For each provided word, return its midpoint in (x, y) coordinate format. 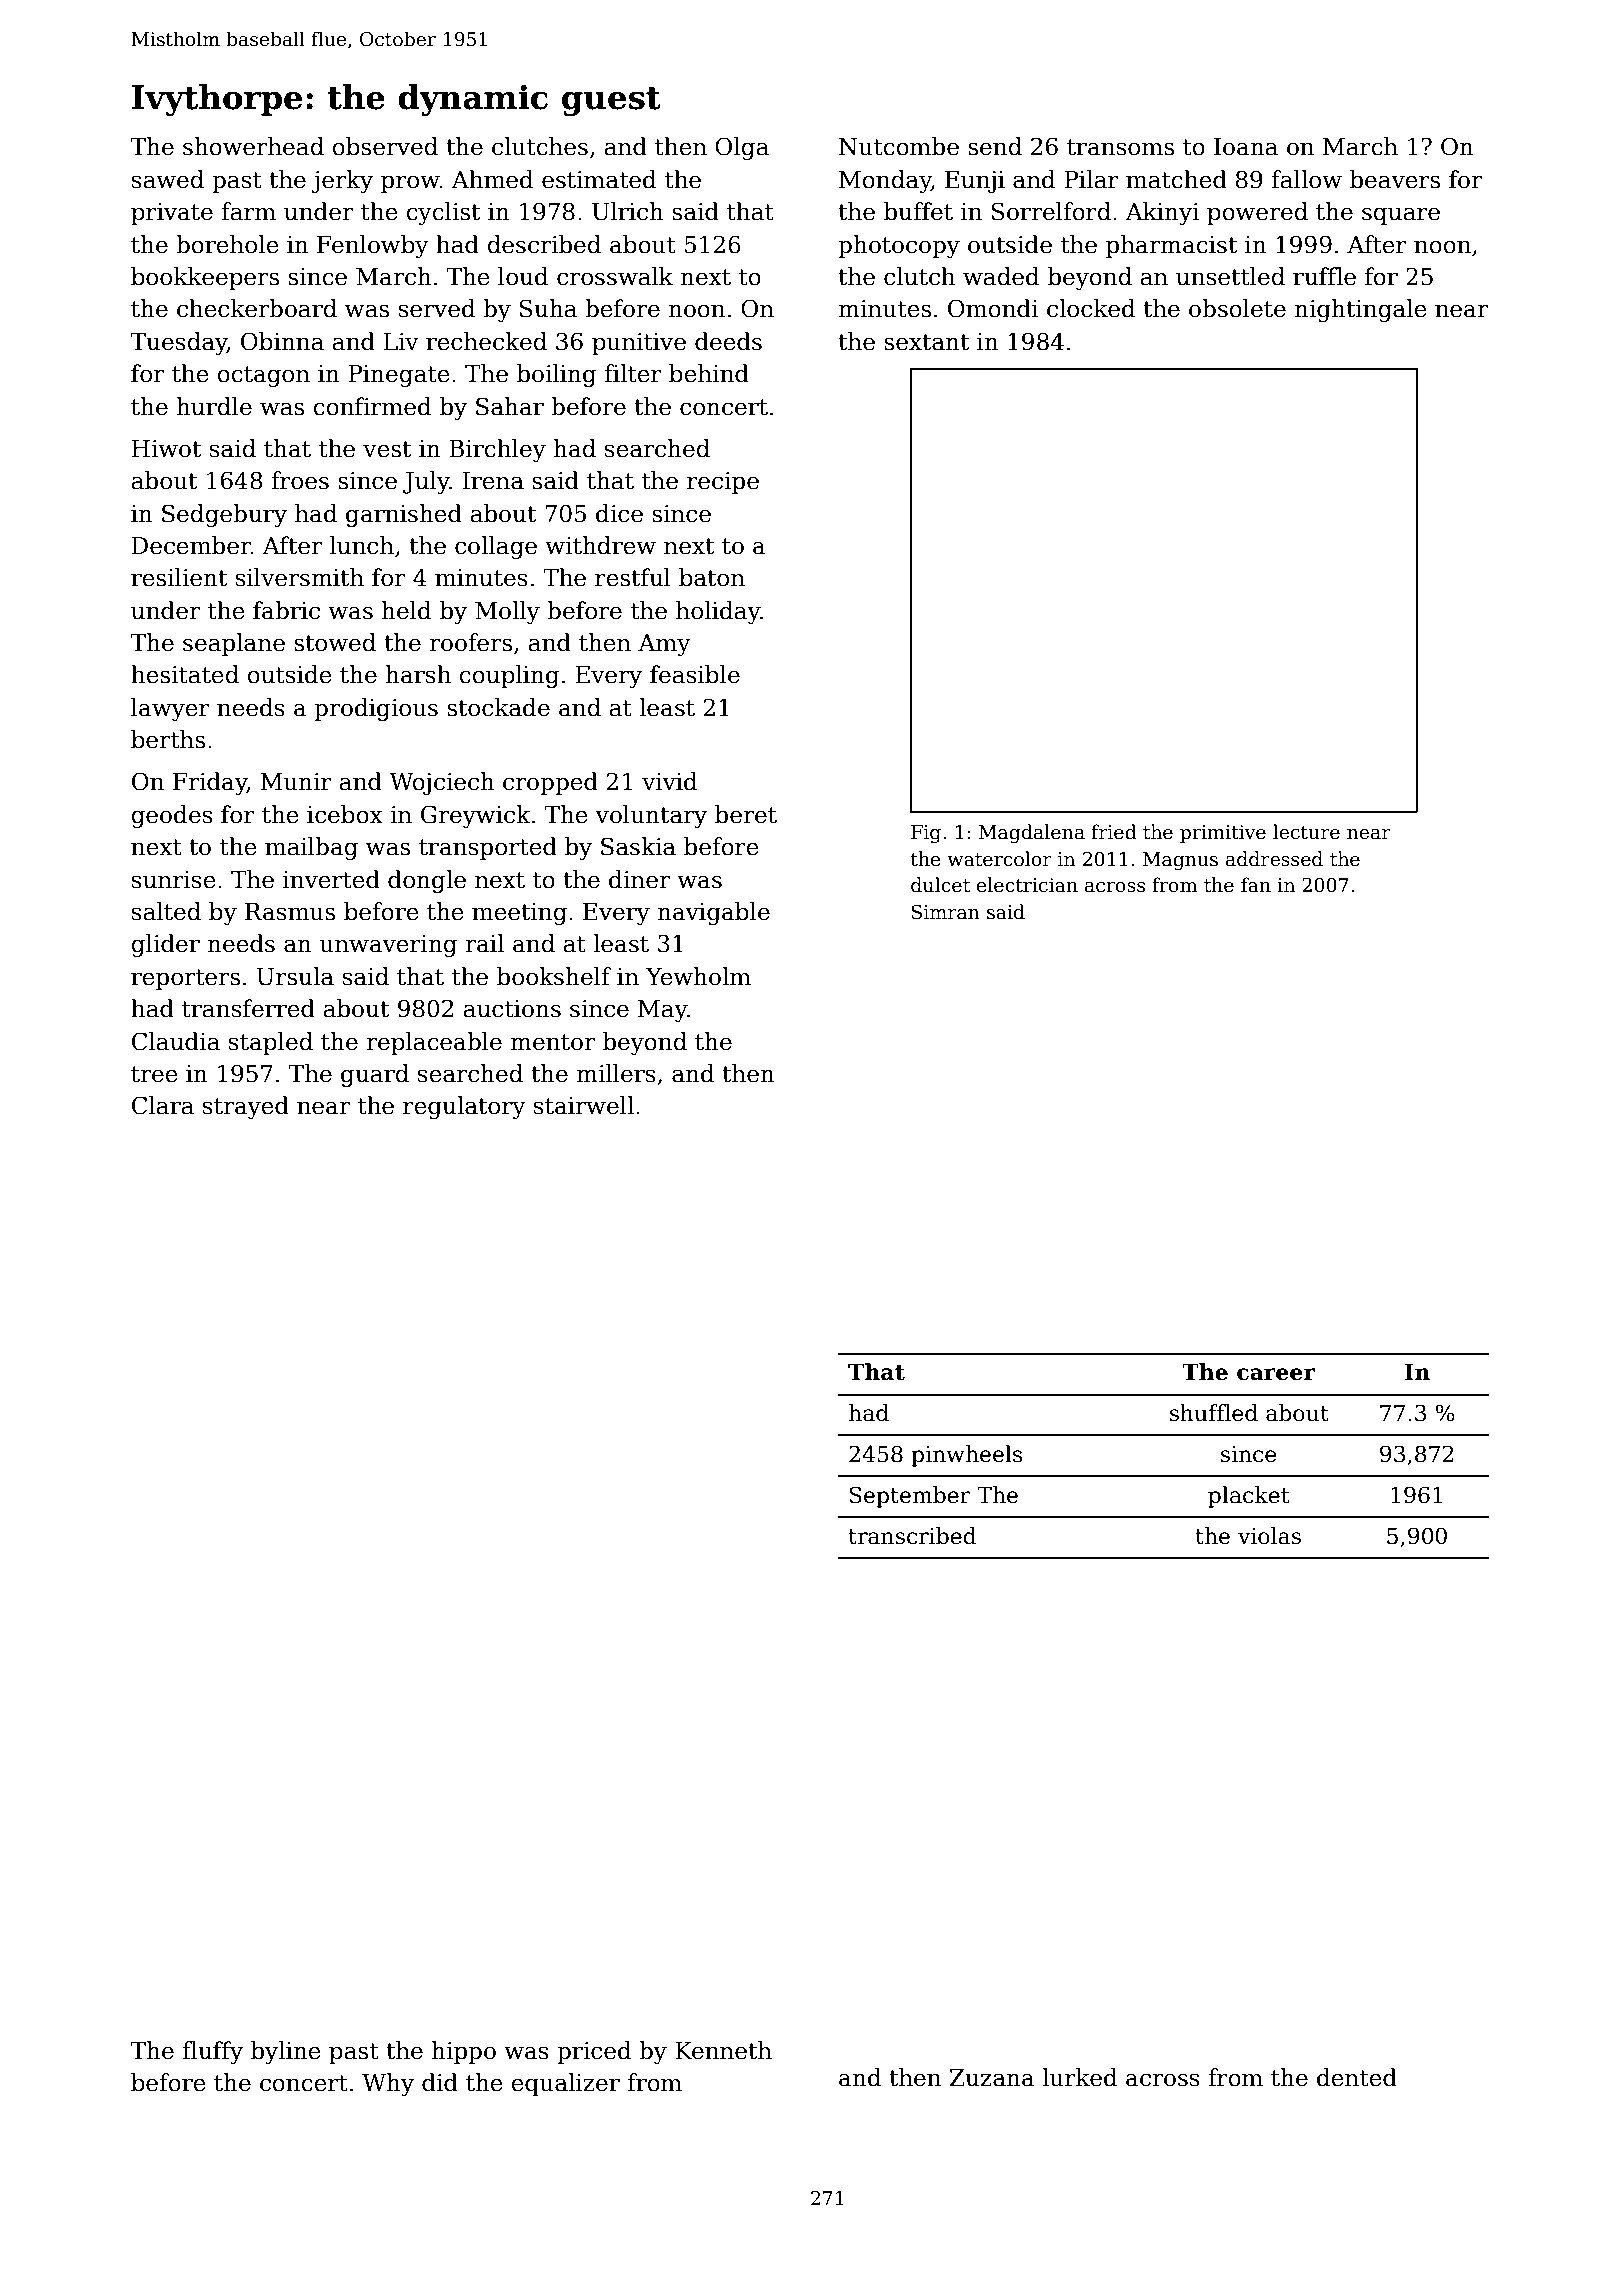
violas (1269, 1536)
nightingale (1360, 310)
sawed (168, 179)
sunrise (174, 880)
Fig (926, 834)
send (995, 146)
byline (286, 2052)
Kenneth (723, 2050)
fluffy (212, 2052)
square (1401, 216)
